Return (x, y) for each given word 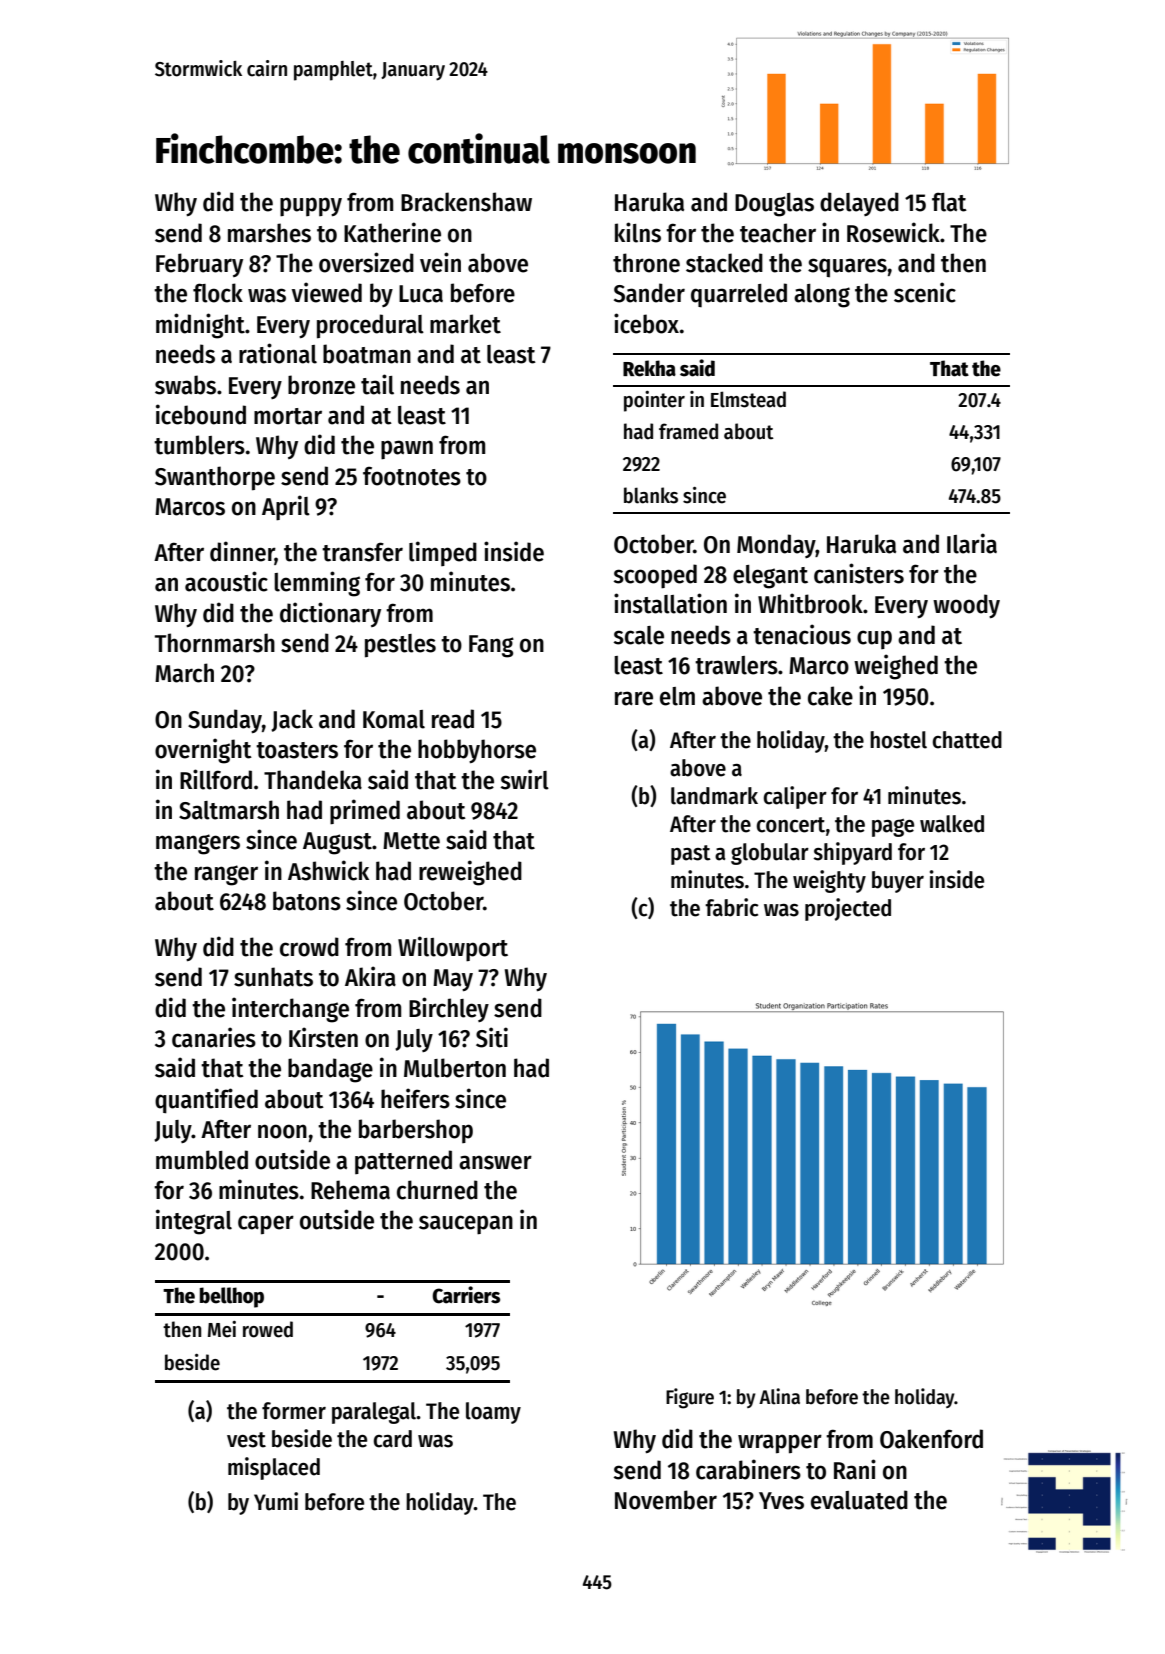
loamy (493, 1413)
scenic (925, 292)
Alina (779, 1396)
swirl (524, 779)
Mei (222, 1329)
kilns (638, 232)
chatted (967, 740)
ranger (226, 875)
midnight (200, 326)
